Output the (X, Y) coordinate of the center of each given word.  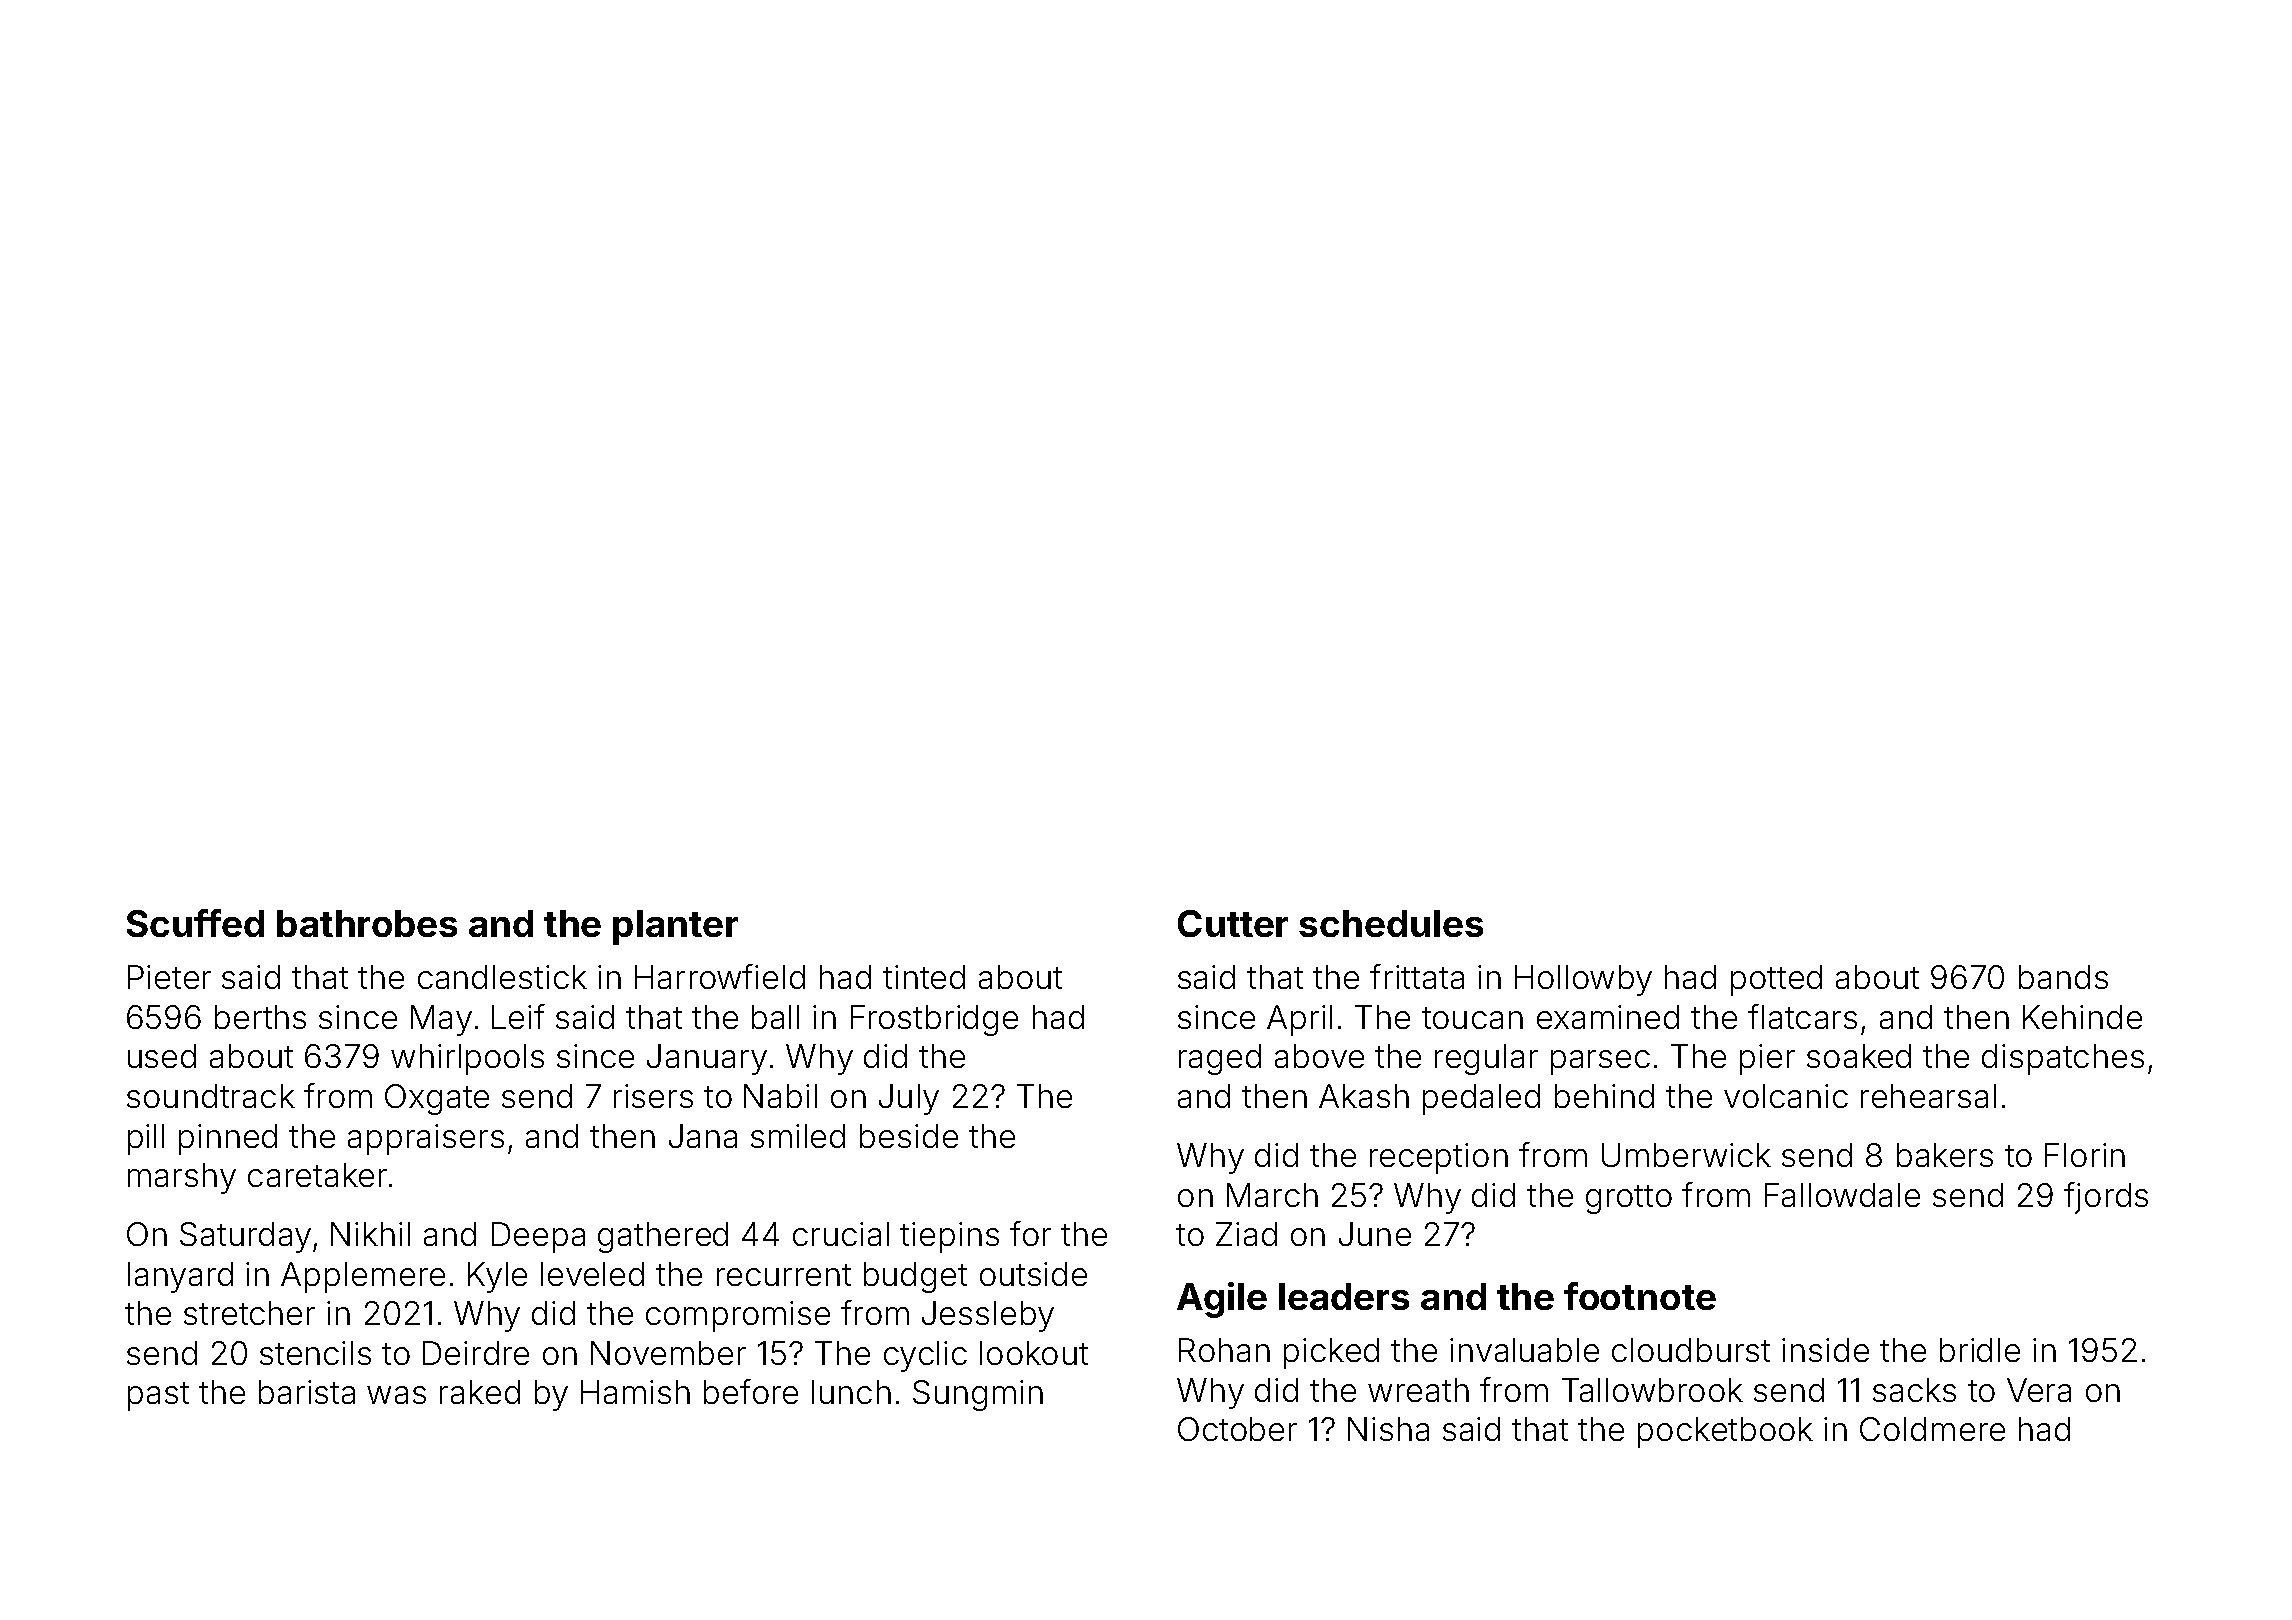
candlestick (502, 977)
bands (2063, 977)
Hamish (635, 1392)
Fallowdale (1842, 1195)
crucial (841, 1234)
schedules (1391, 923)
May (441, 1020)
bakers (1945, 1155)
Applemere (363, 1277)
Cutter (1233, 923)
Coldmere (1932, 1429)
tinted (924, 977)
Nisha (1388, 1429)
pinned (228, 1139)
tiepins (949, 1237)
